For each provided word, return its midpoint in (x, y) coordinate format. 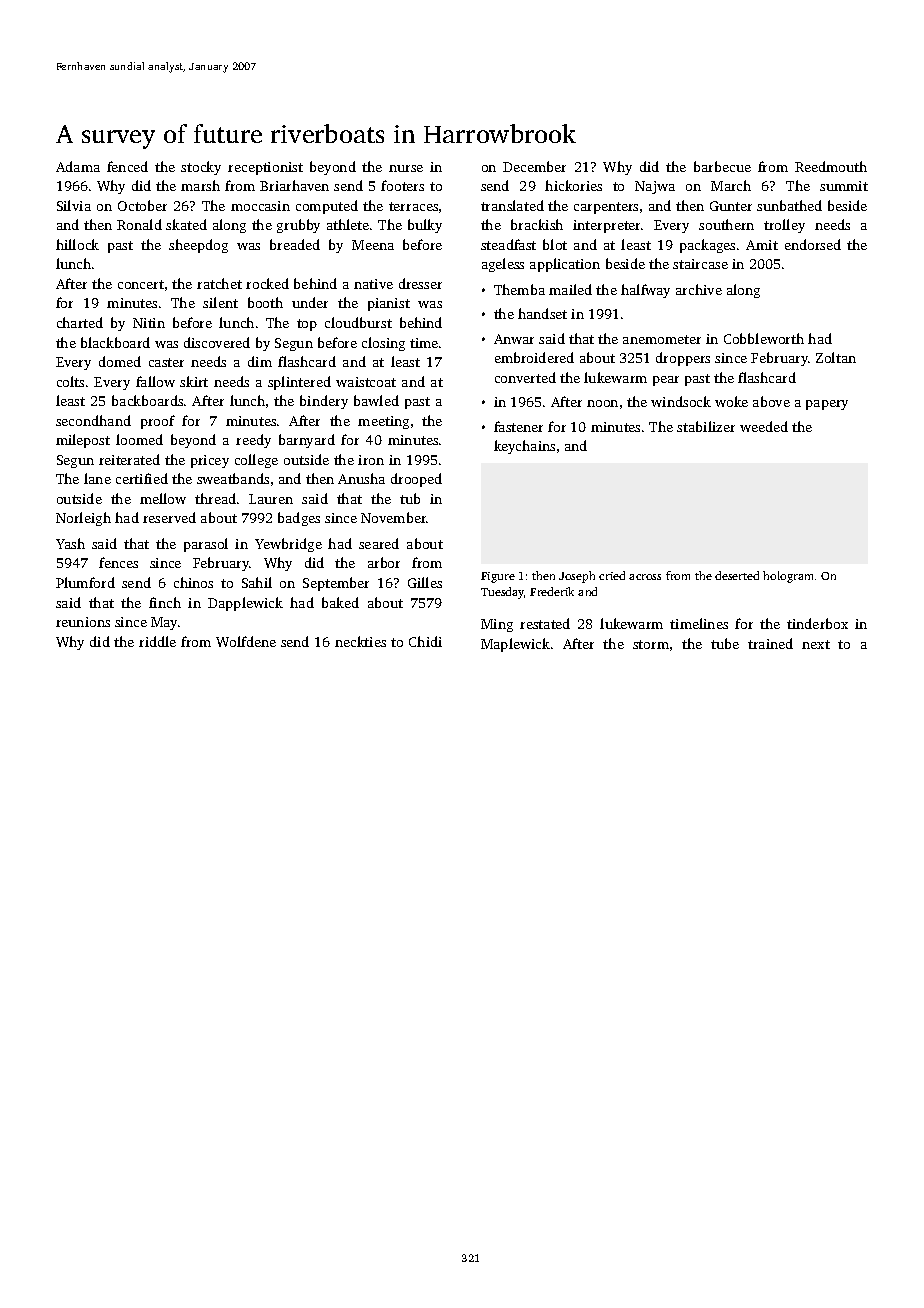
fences (118, 562)
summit (844, 186)
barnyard (307, 441)
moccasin (260, 206)
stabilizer (706, 426)
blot (555, 244)
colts (70, 381)
